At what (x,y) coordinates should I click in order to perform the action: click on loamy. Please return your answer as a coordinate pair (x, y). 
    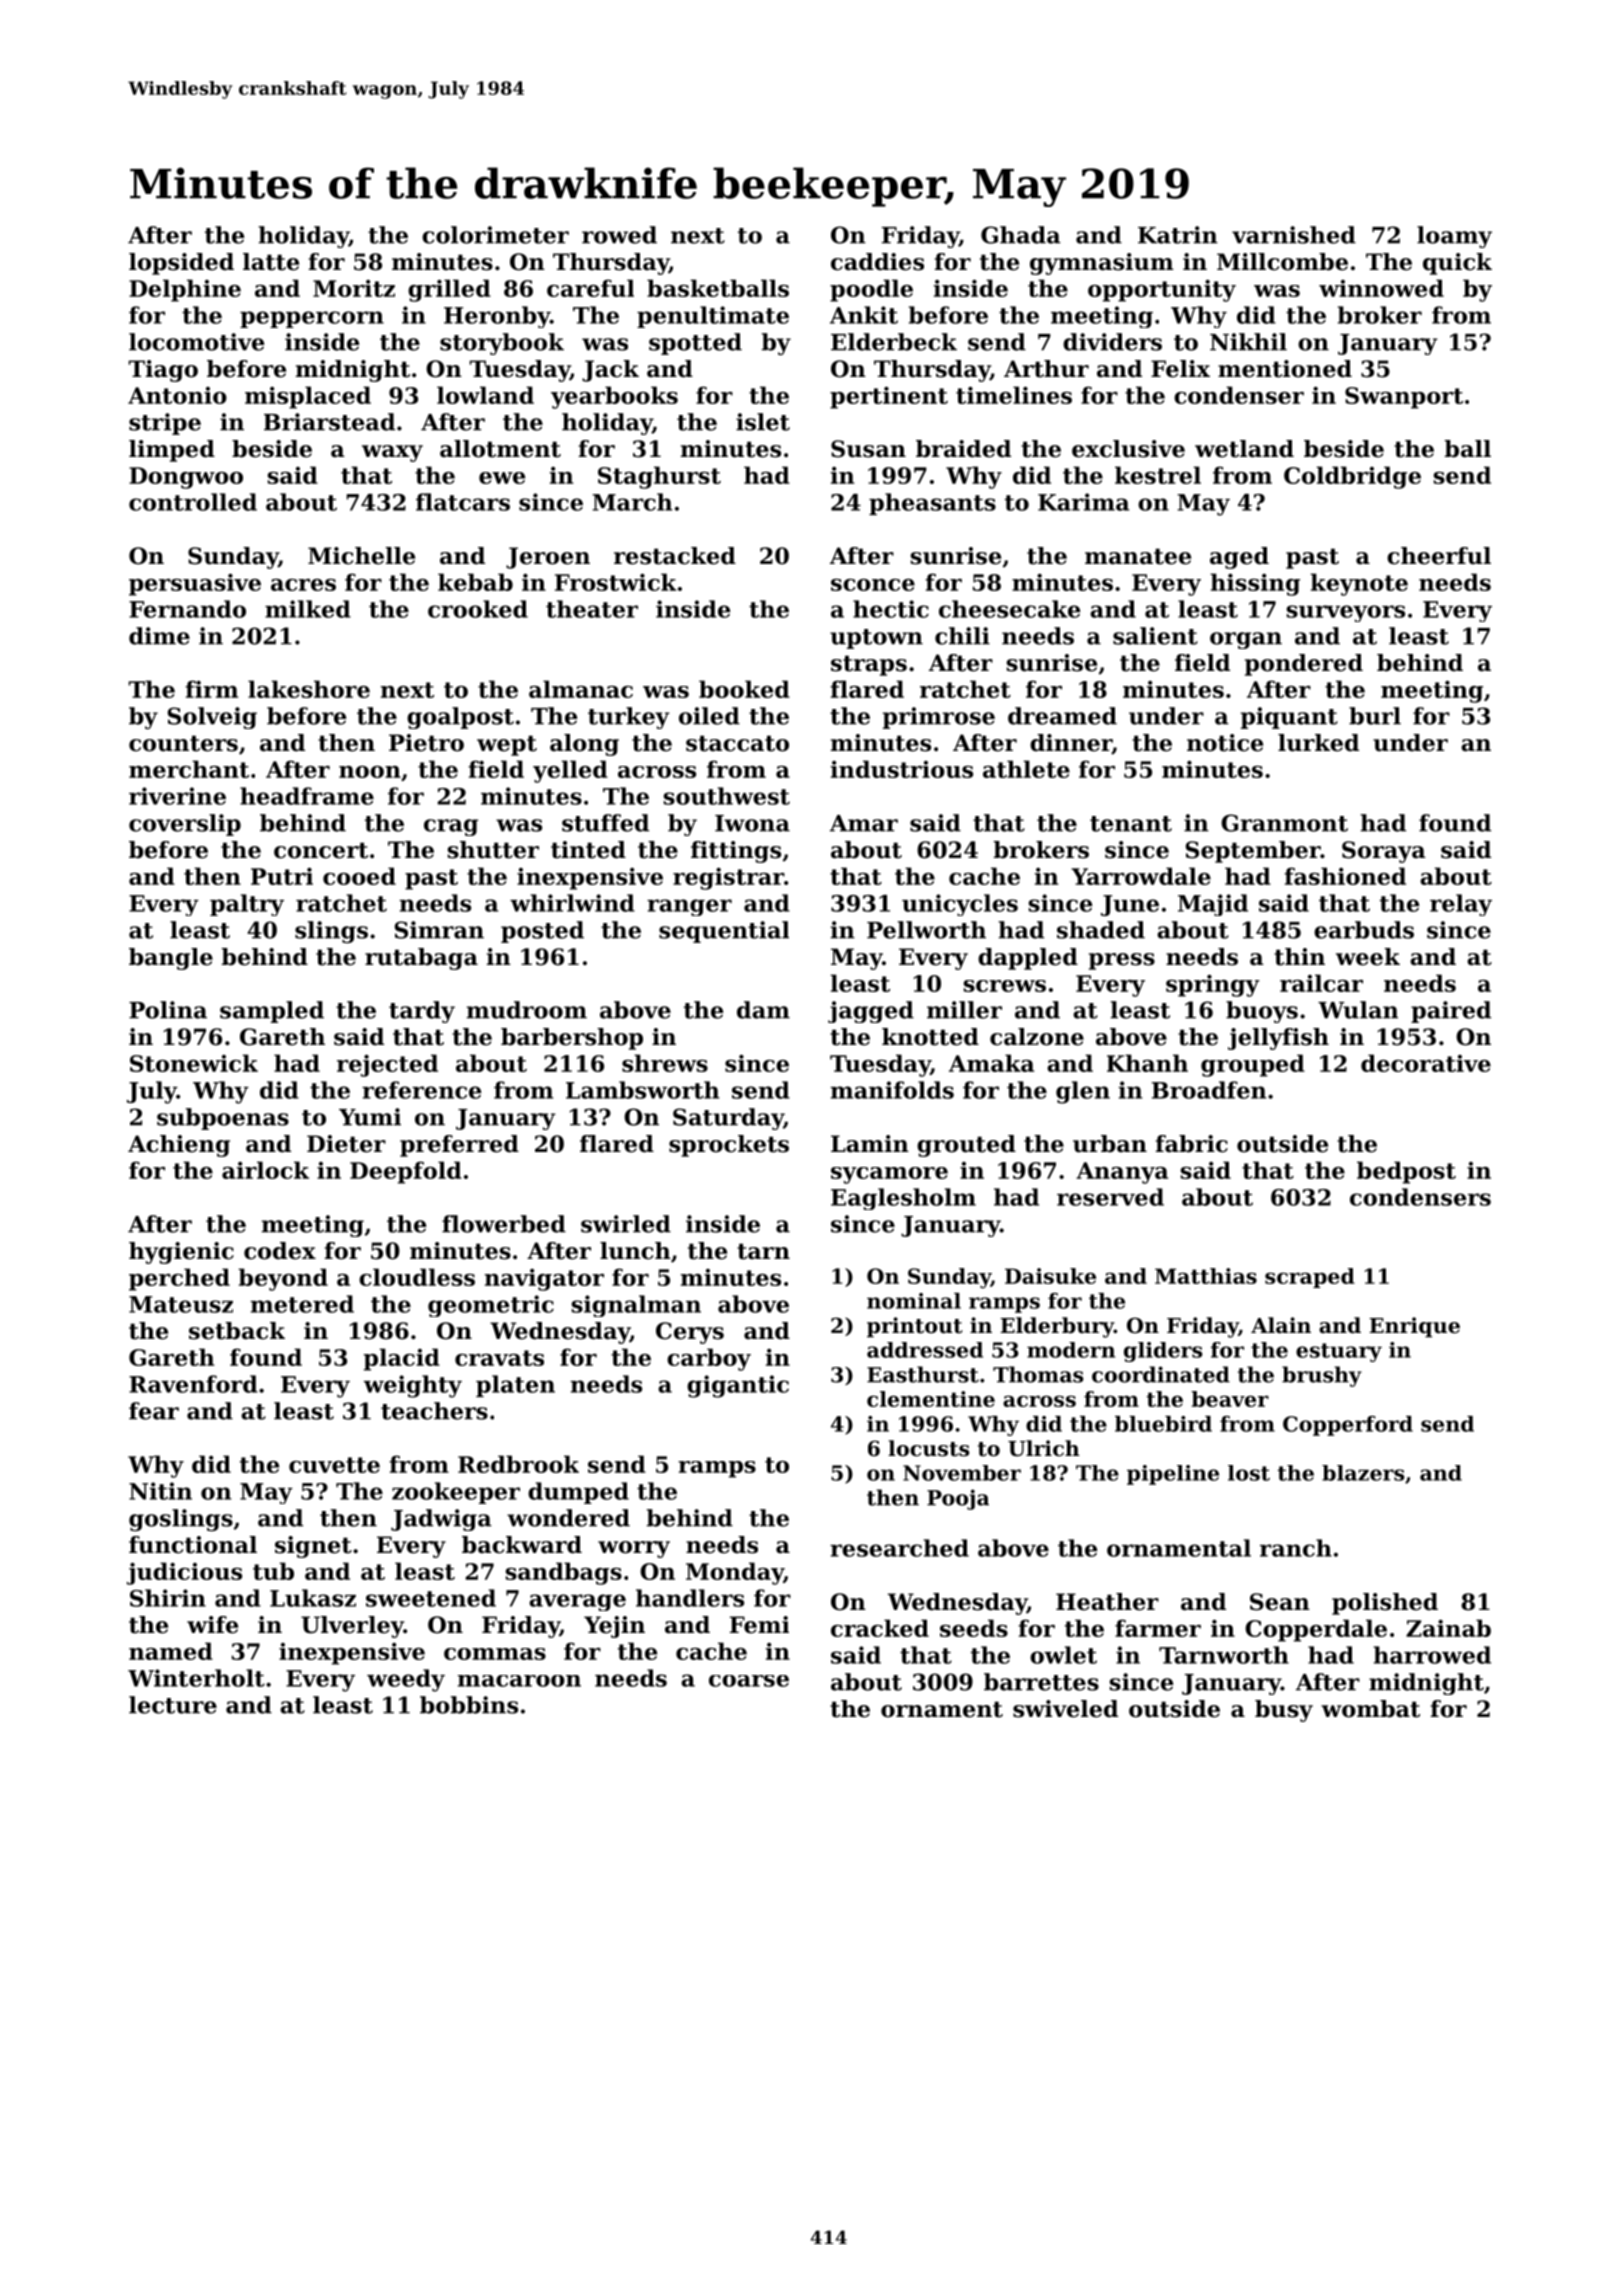
    Looking at the image, I should click on (1454, 237).
